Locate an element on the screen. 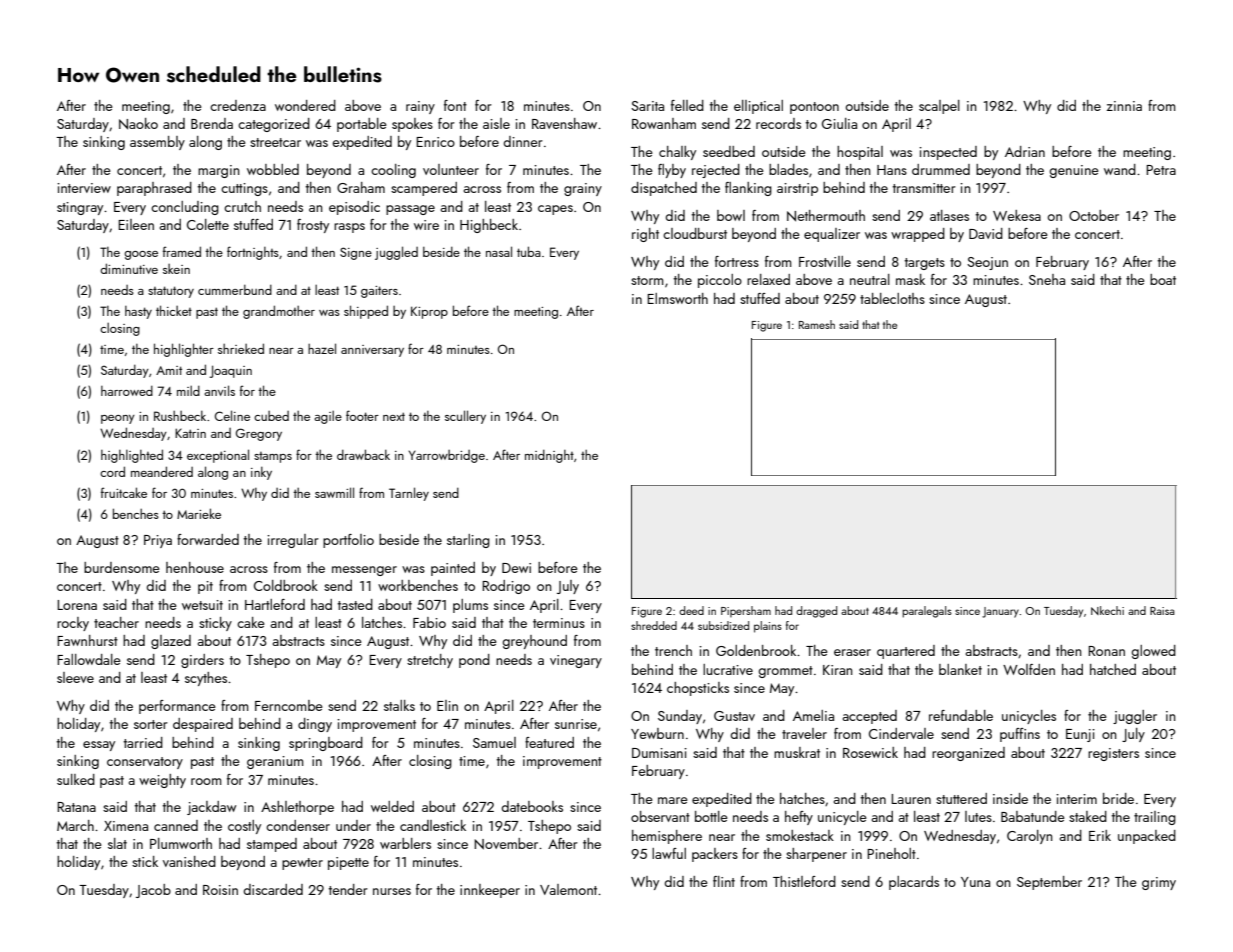 This screenshot has height=952, width=1233. piccolo is located at coordinates (720, 281).
